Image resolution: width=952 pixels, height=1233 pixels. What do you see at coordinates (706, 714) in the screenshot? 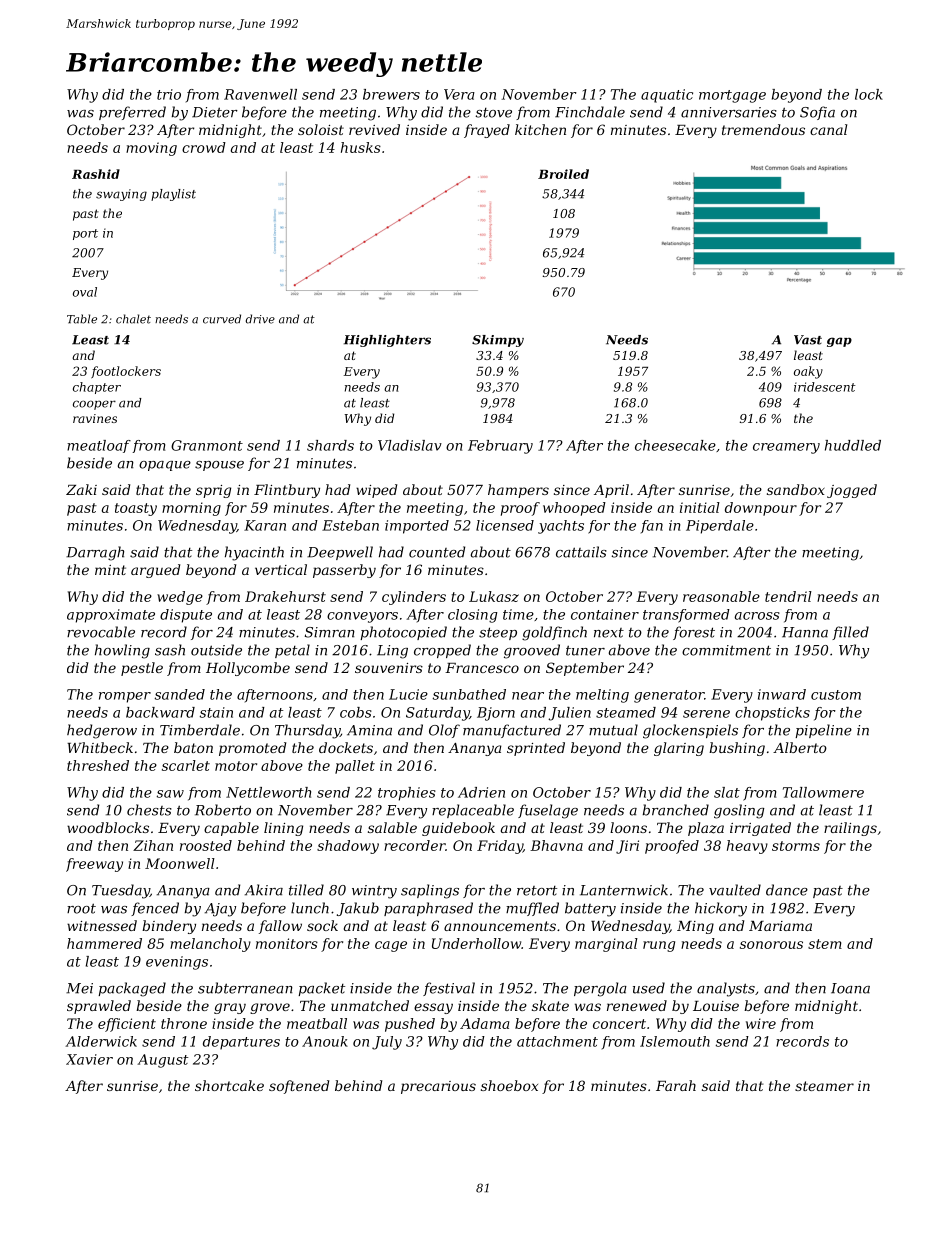
I see `serene` at bounding box center [706, 714].
